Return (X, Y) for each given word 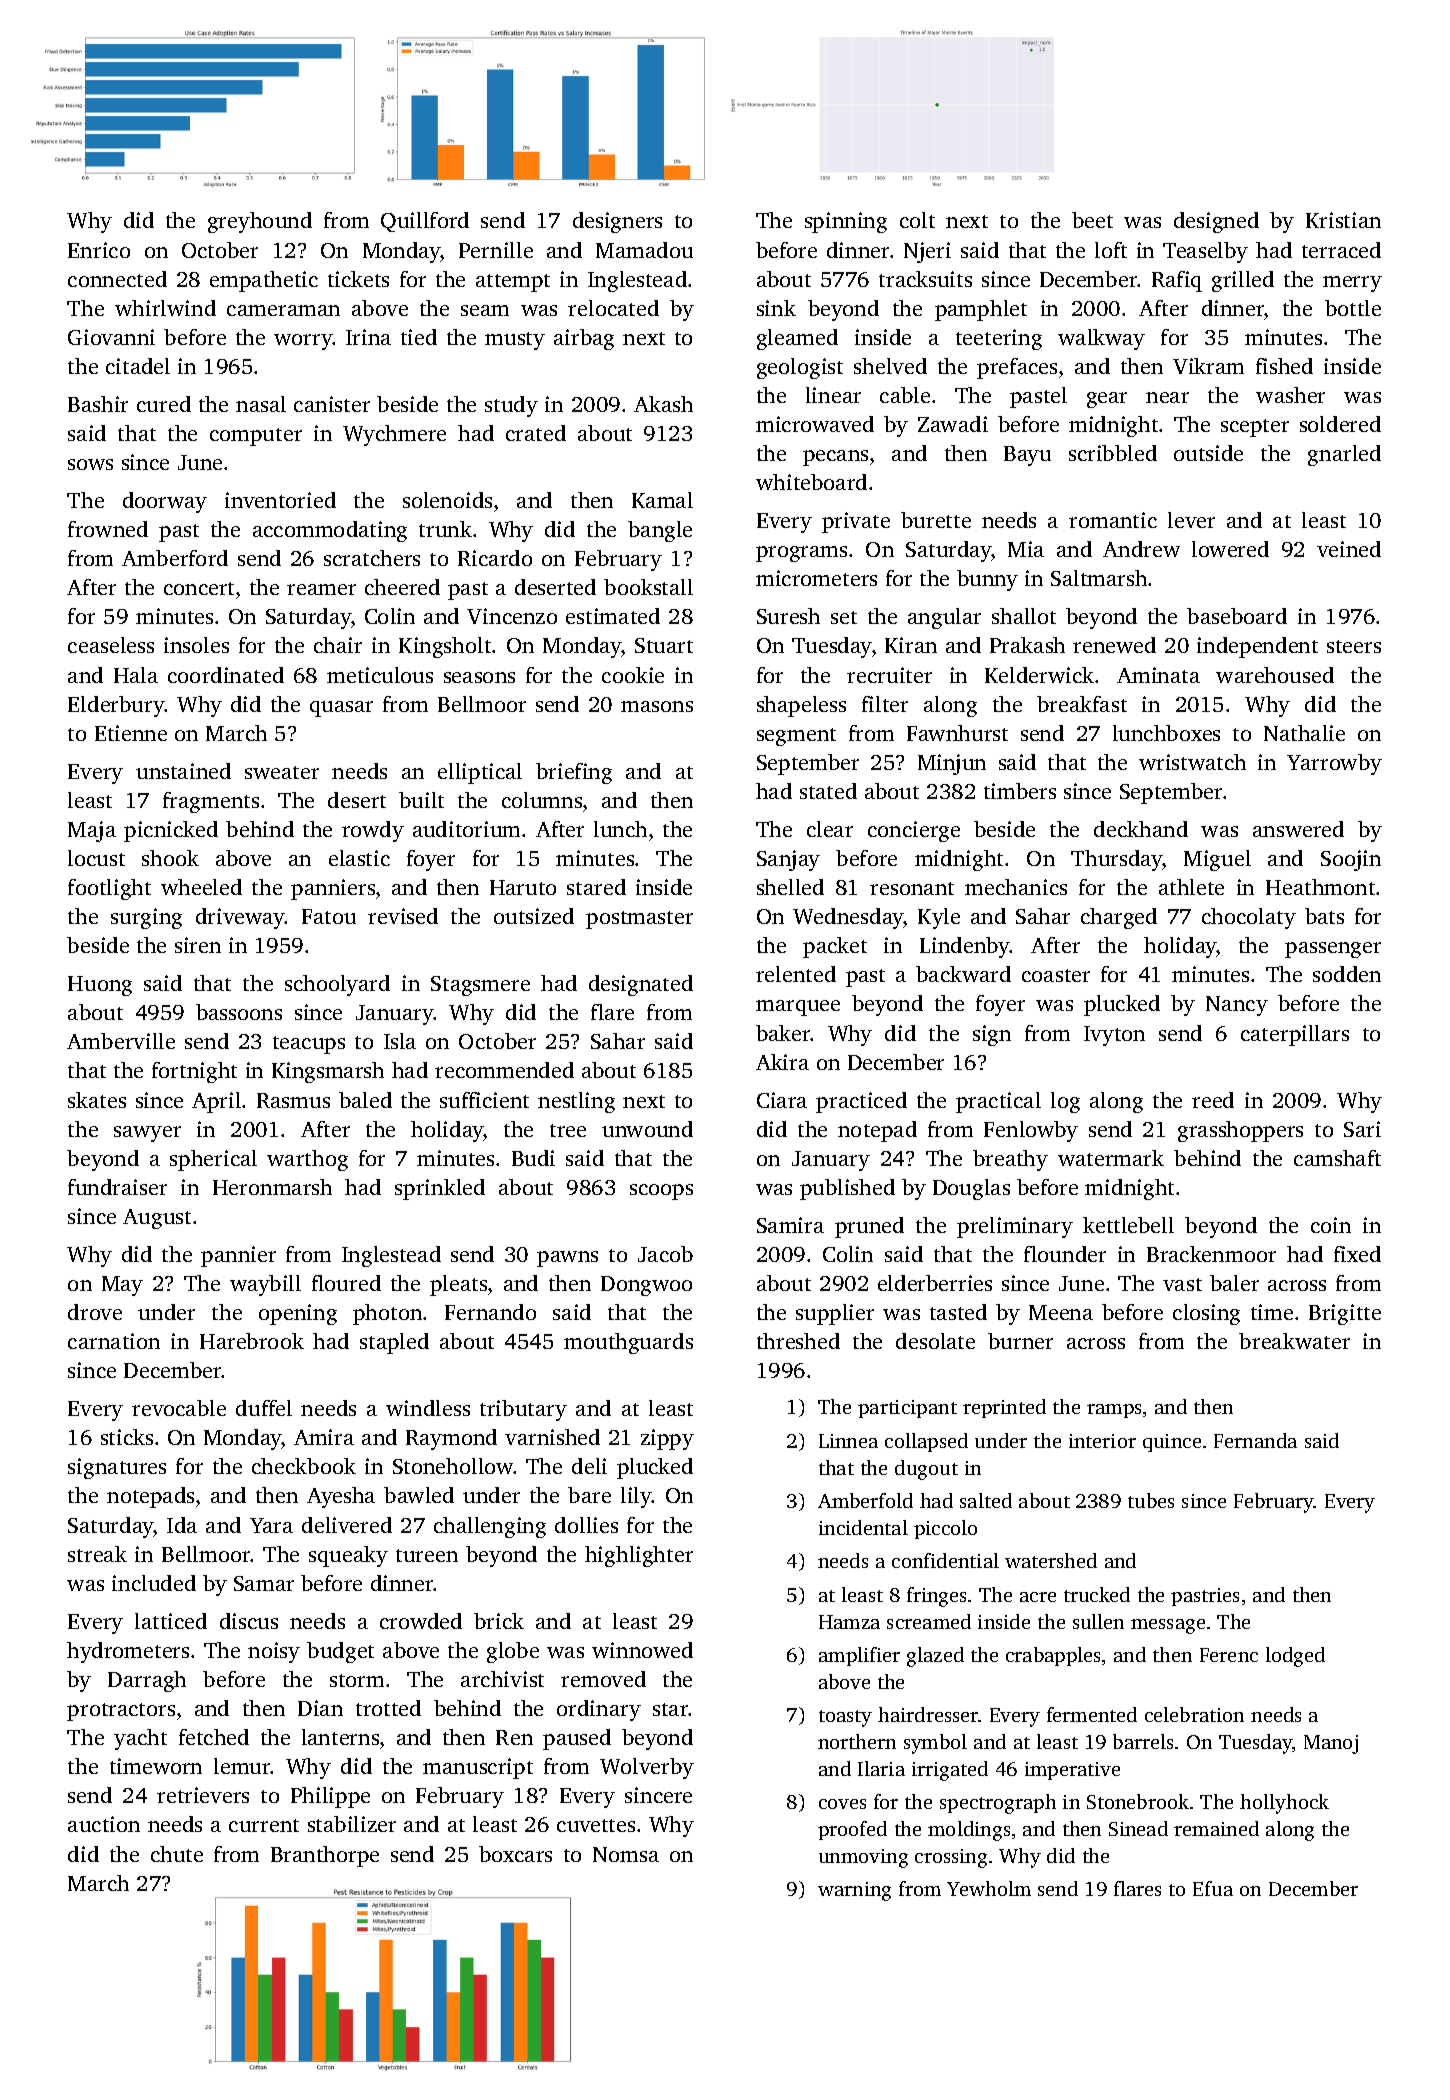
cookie (633, 675)
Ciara (782, 1100)
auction (104, 1824)
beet (1092, 220)
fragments (211, 802)
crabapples (1053, 1656)
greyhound (260, 222)
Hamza (849, 1622)
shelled (790, 887)
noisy (274, 1652)
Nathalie (1304, 733)
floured (346, 1283)
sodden (1347, 974)
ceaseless (111, 645)
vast (1182, 1284)
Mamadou (644, 250)
